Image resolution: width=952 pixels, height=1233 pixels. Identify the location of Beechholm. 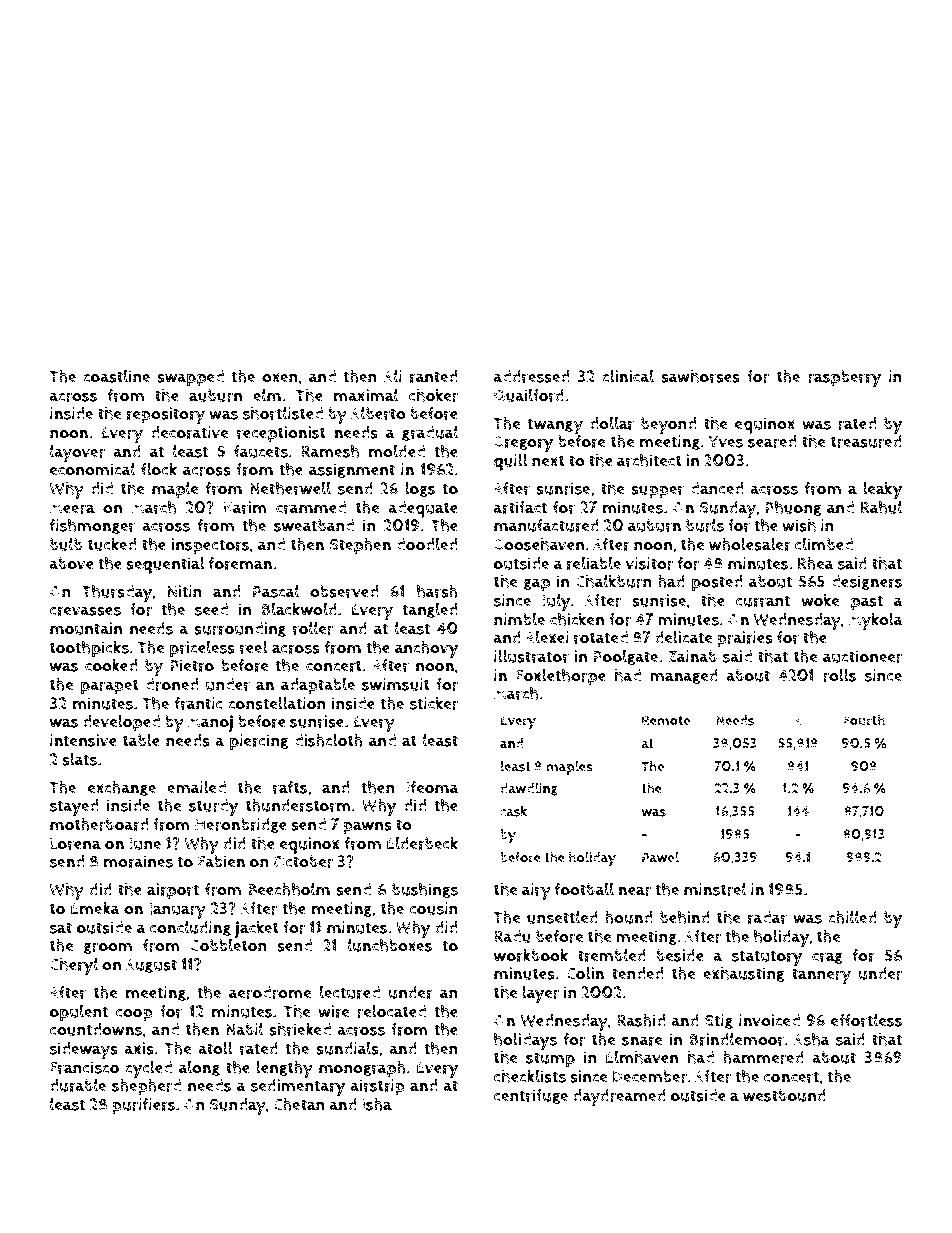
(289, 889).
